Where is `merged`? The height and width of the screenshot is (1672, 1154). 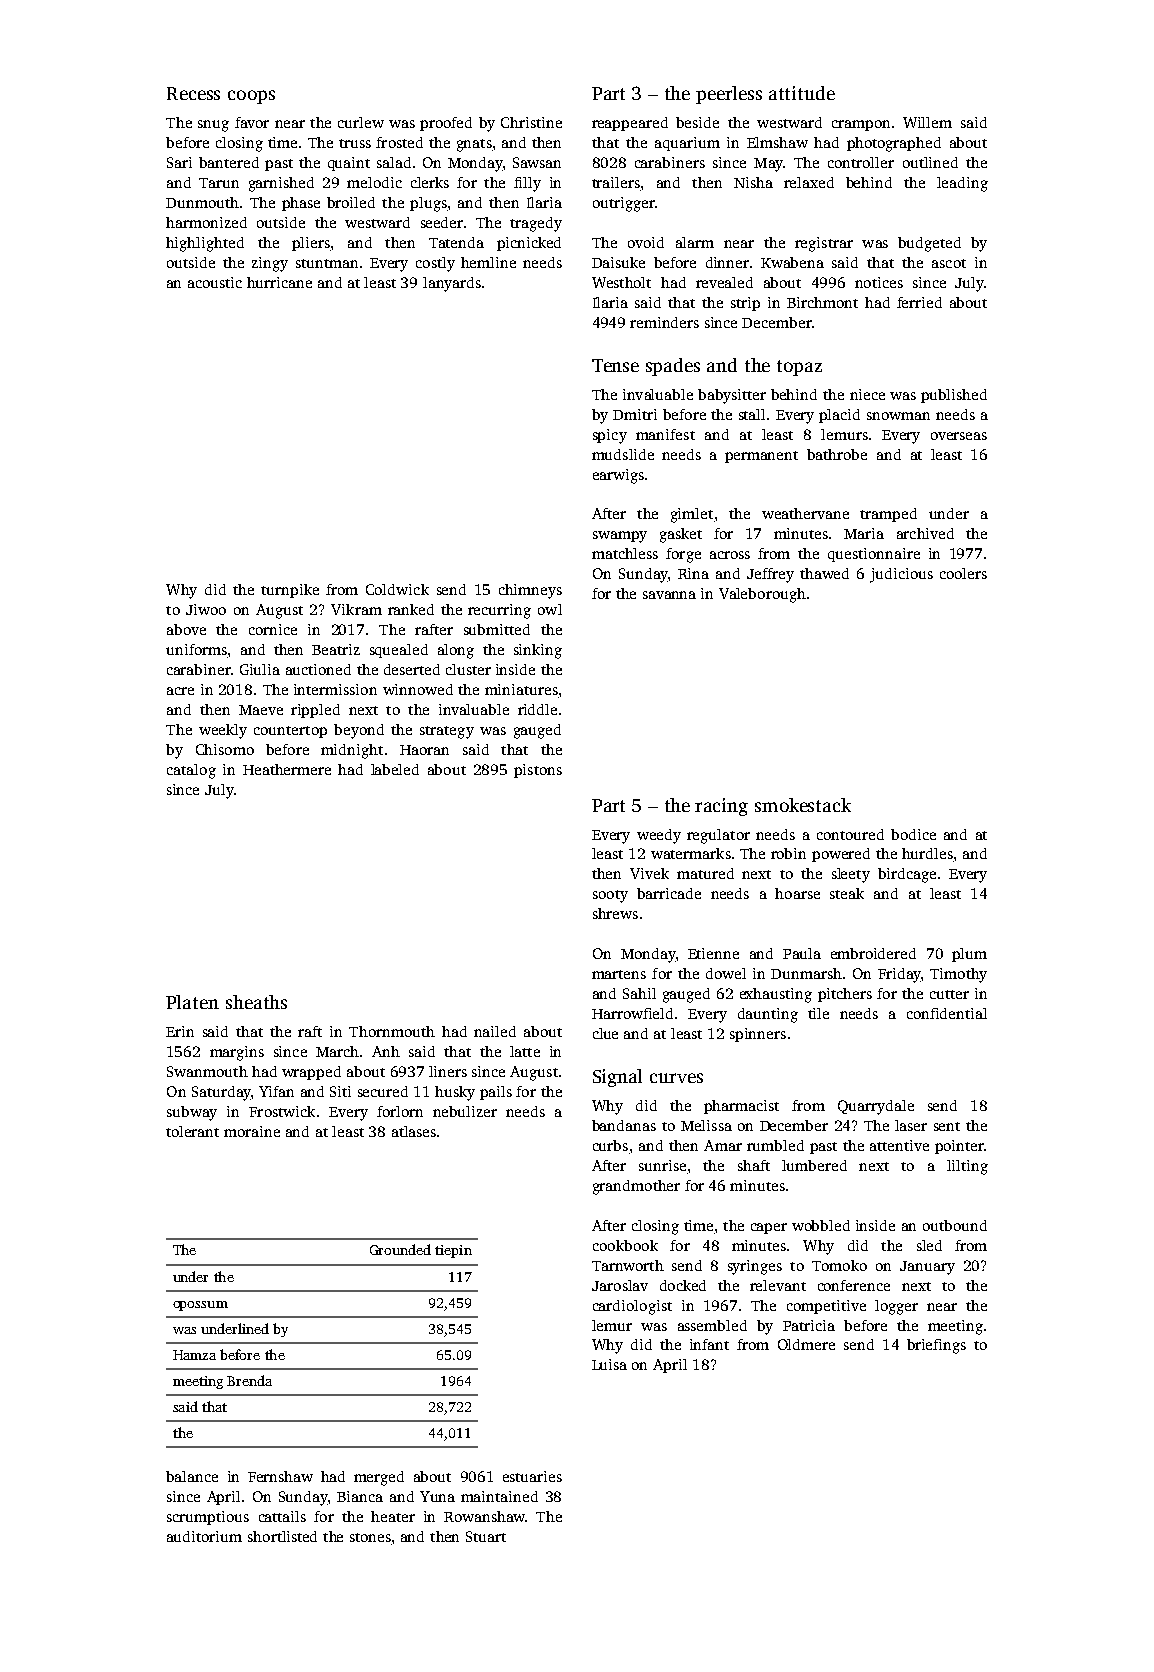 merged is located at coordinates (379, 1478).
